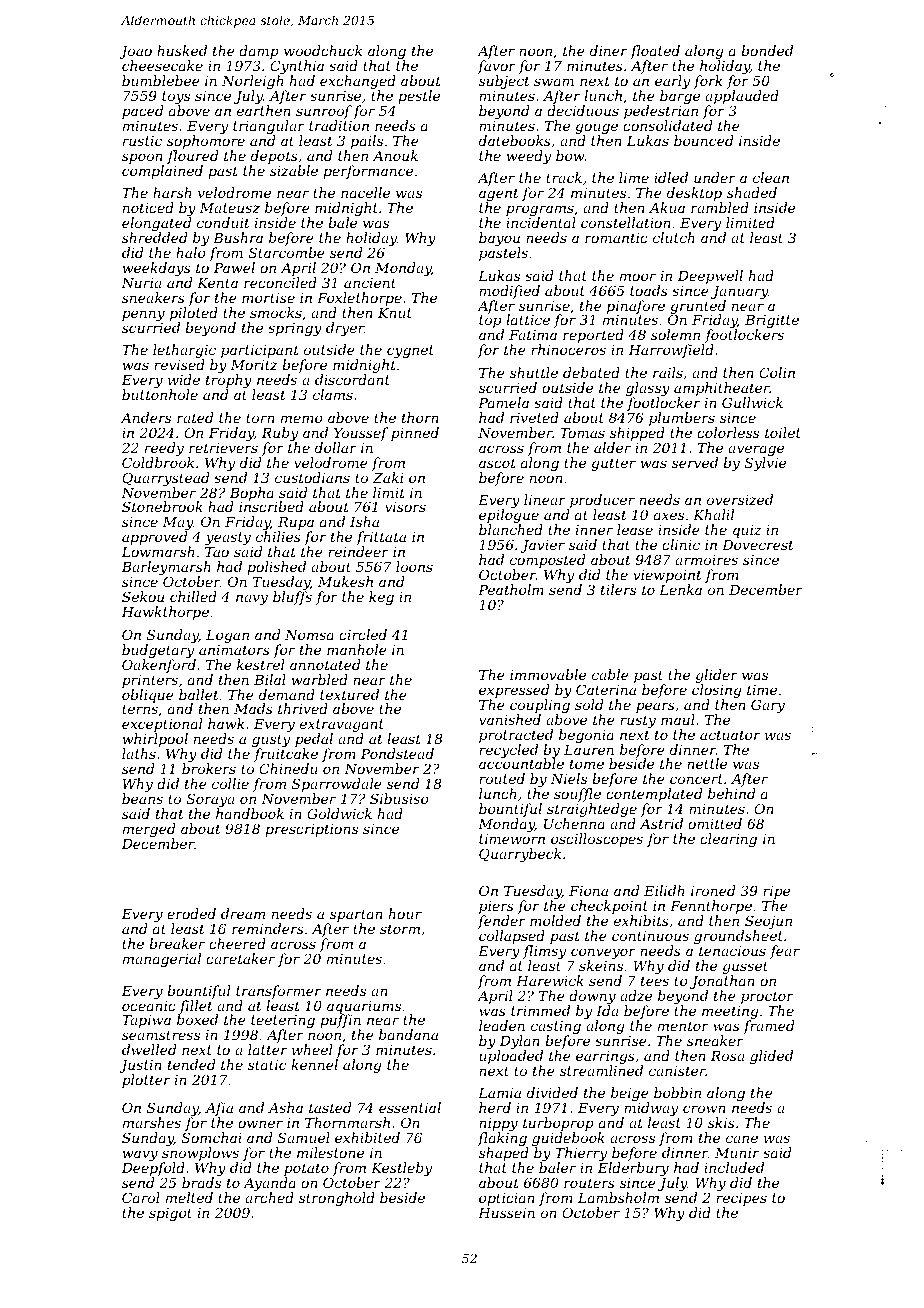 The height and width of the screenshot is (1308, 924). I want to click on favor, so click(497, 67).
